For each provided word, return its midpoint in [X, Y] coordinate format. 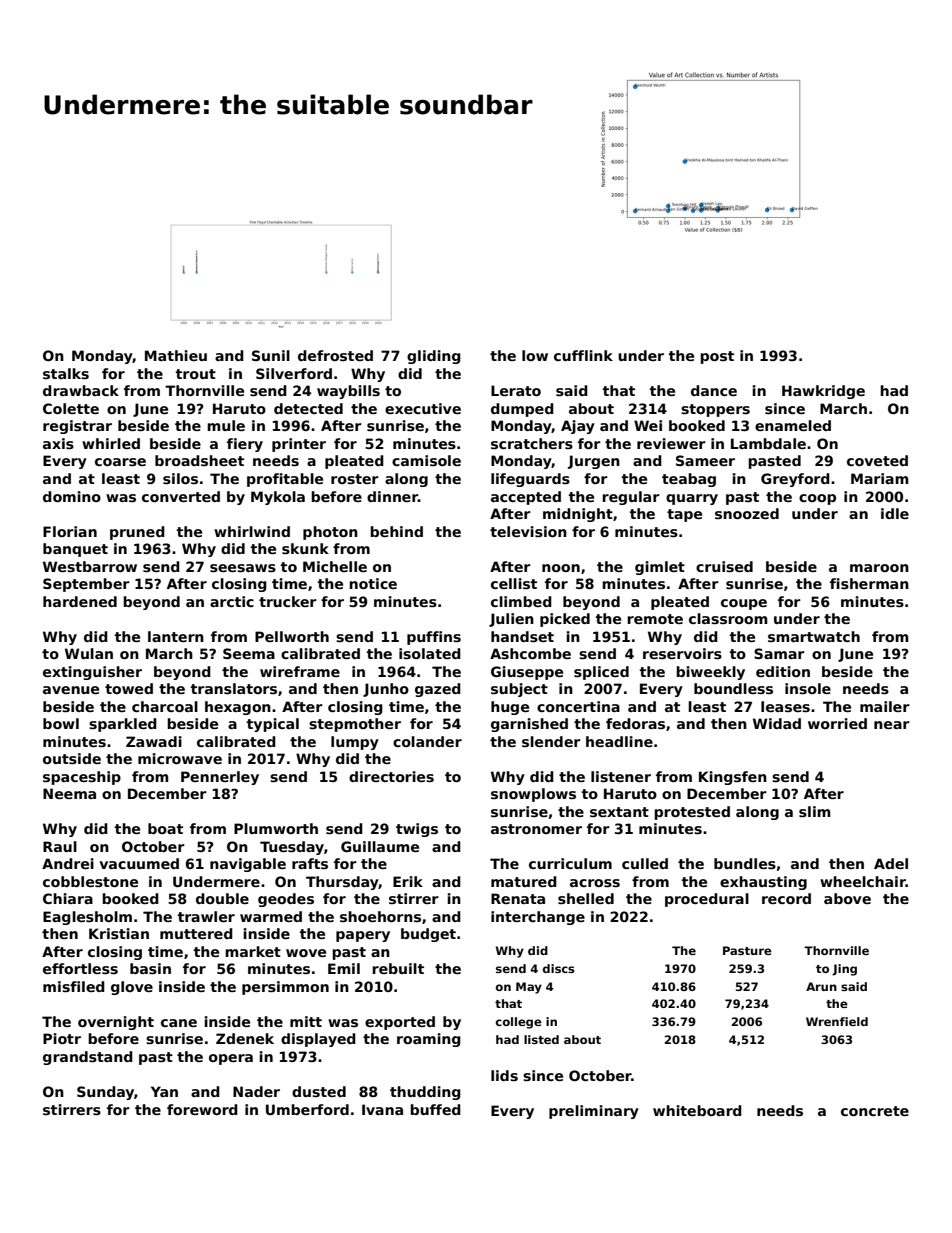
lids [504, 1075]
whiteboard [697, 1110]
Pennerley [220, 778]
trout [196, 374]
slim [815, 811]
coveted [877, 460]
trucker [288, 601]
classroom [728, 618]
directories [391, 776]
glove [132, 988]
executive [423, 408]
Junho [386, 690]
